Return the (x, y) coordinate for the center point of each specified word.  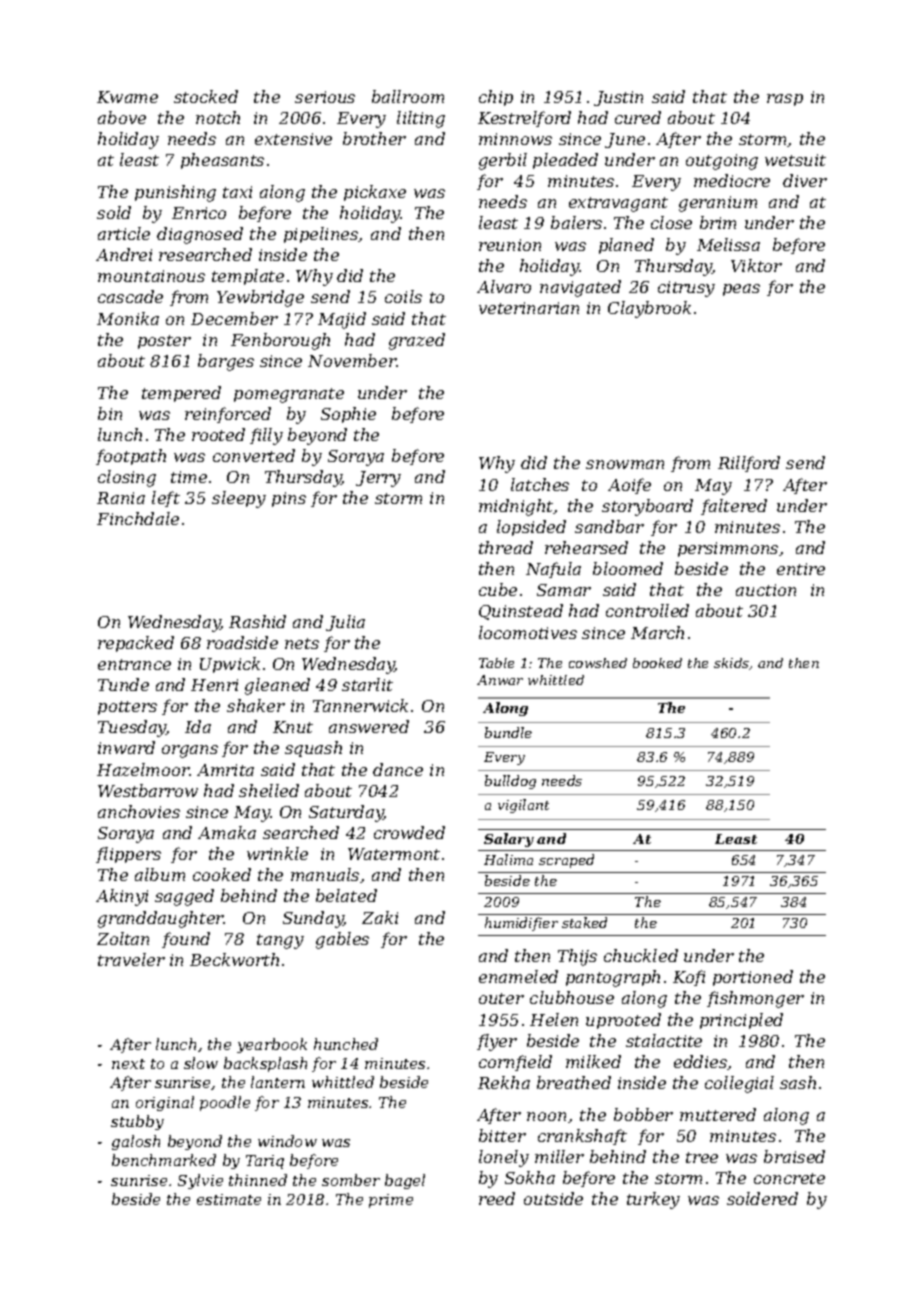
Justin (618, 98)
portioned (753, 978)
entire (801, 569)
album (160, 874)
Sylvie (200, 1181)
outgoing (722, 162)
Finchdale (138, 518)
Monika (128, 318)
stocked (206, 96)
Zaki (380, 917)
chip (496, 98)
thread (506, 547)
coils (403, 296)
